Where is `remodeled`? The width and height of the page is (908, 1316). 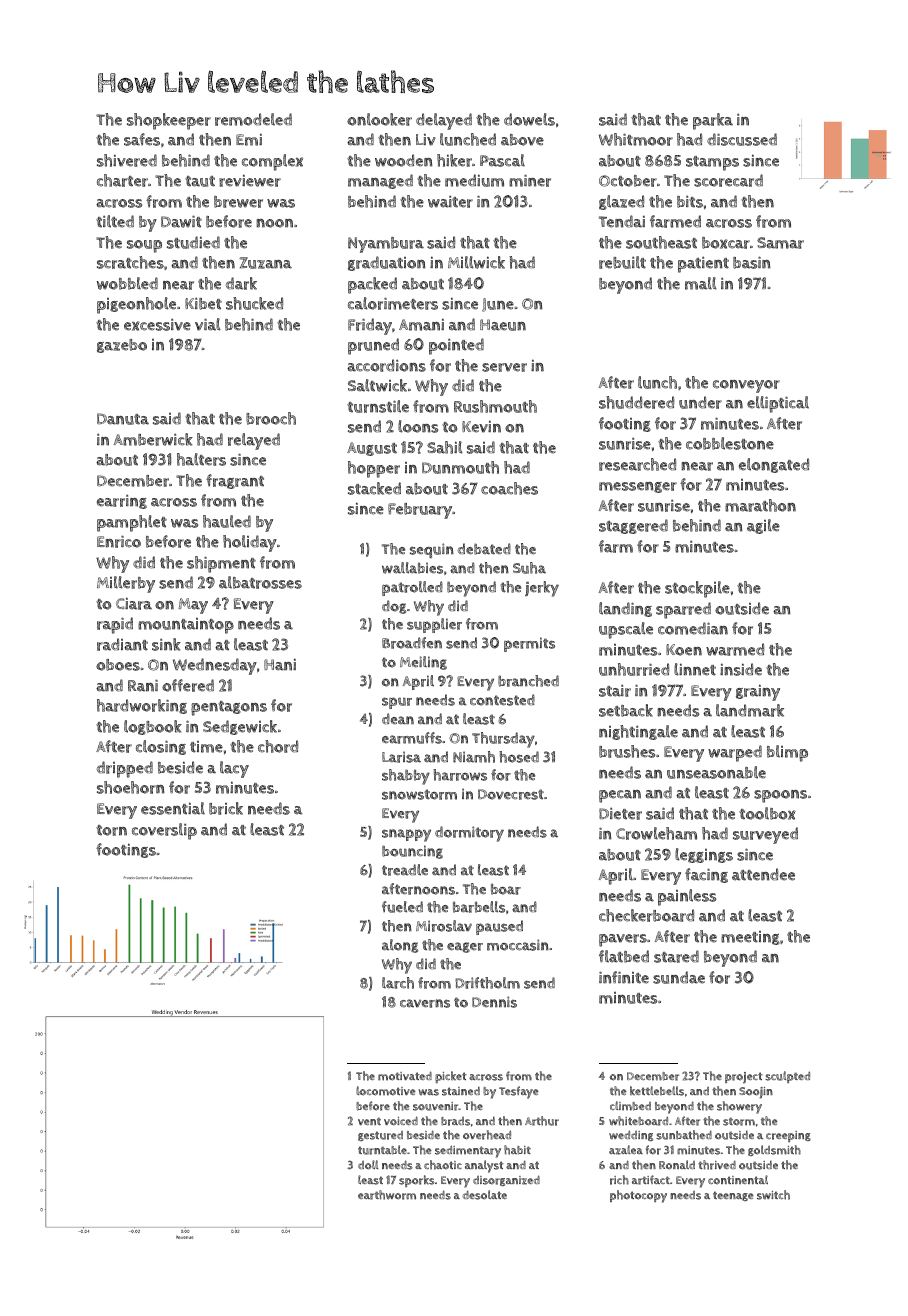 remodeled is located at coordinates (253, 119).
